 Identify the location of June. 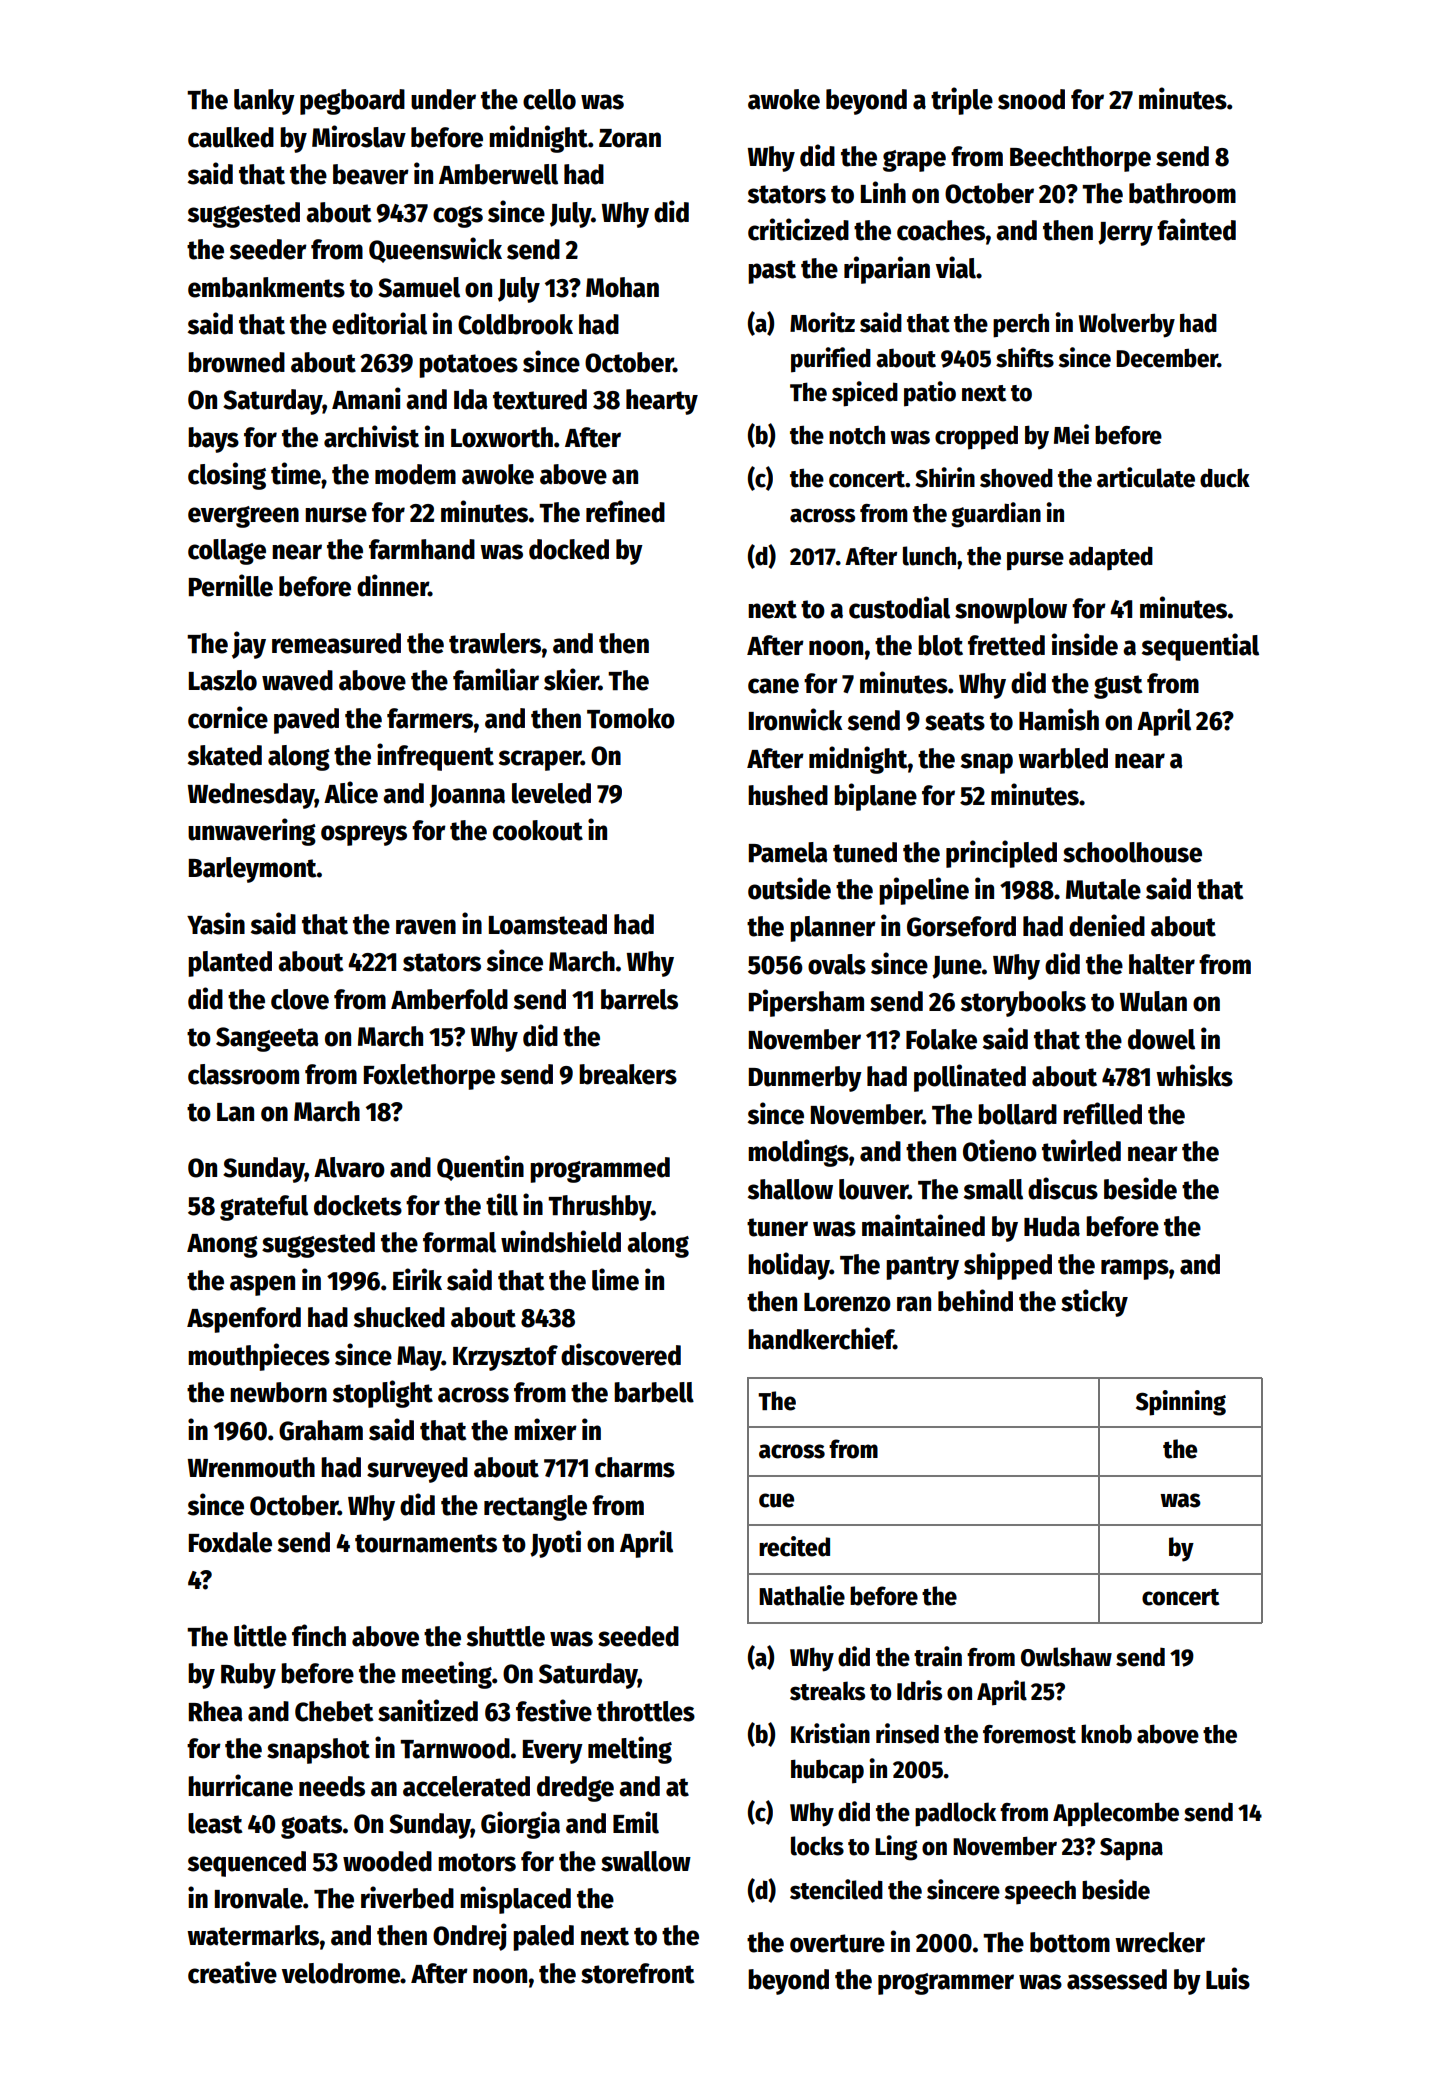
(957, 967).
